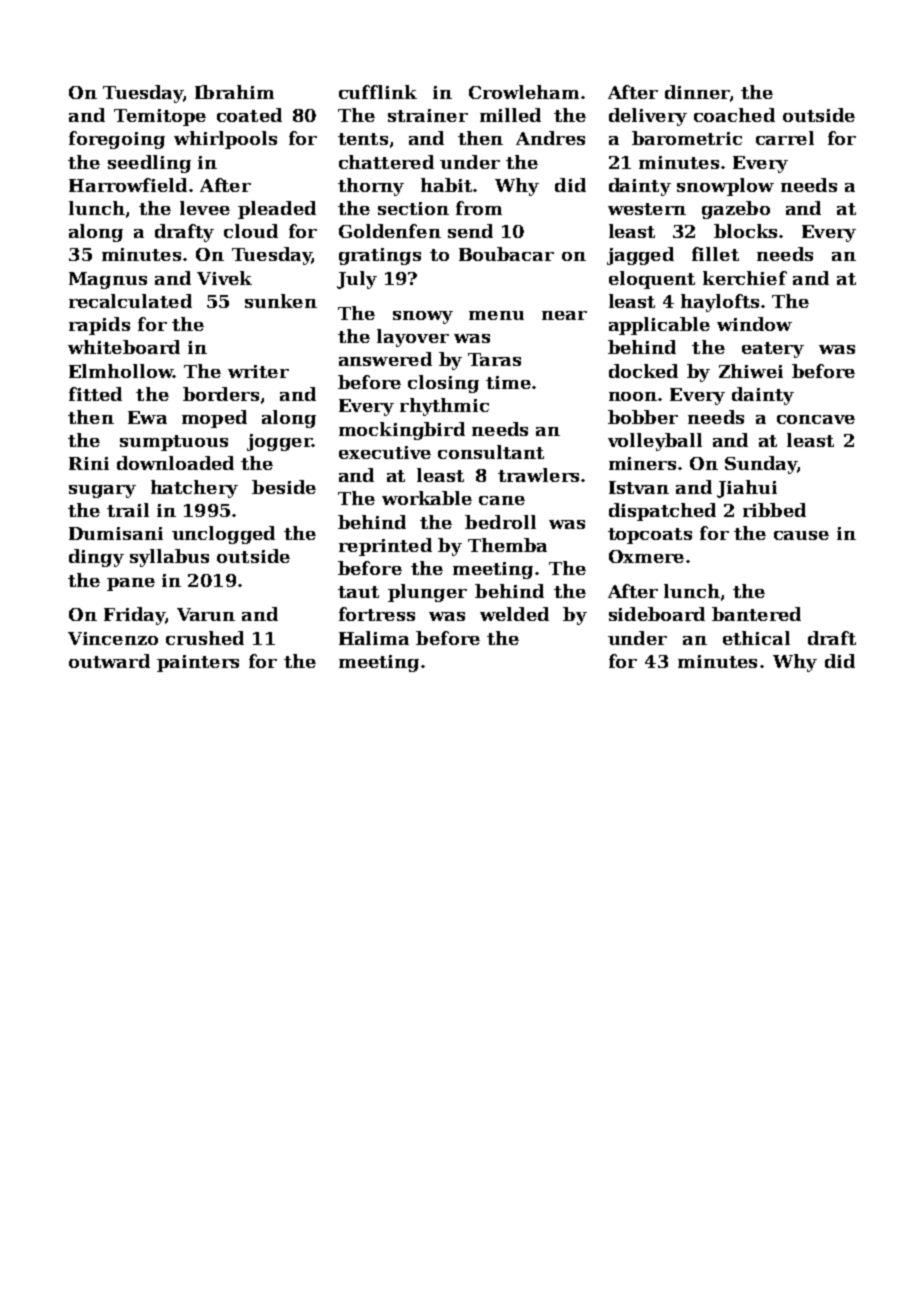  I want to click on mockingbird, so click(402, 431).
